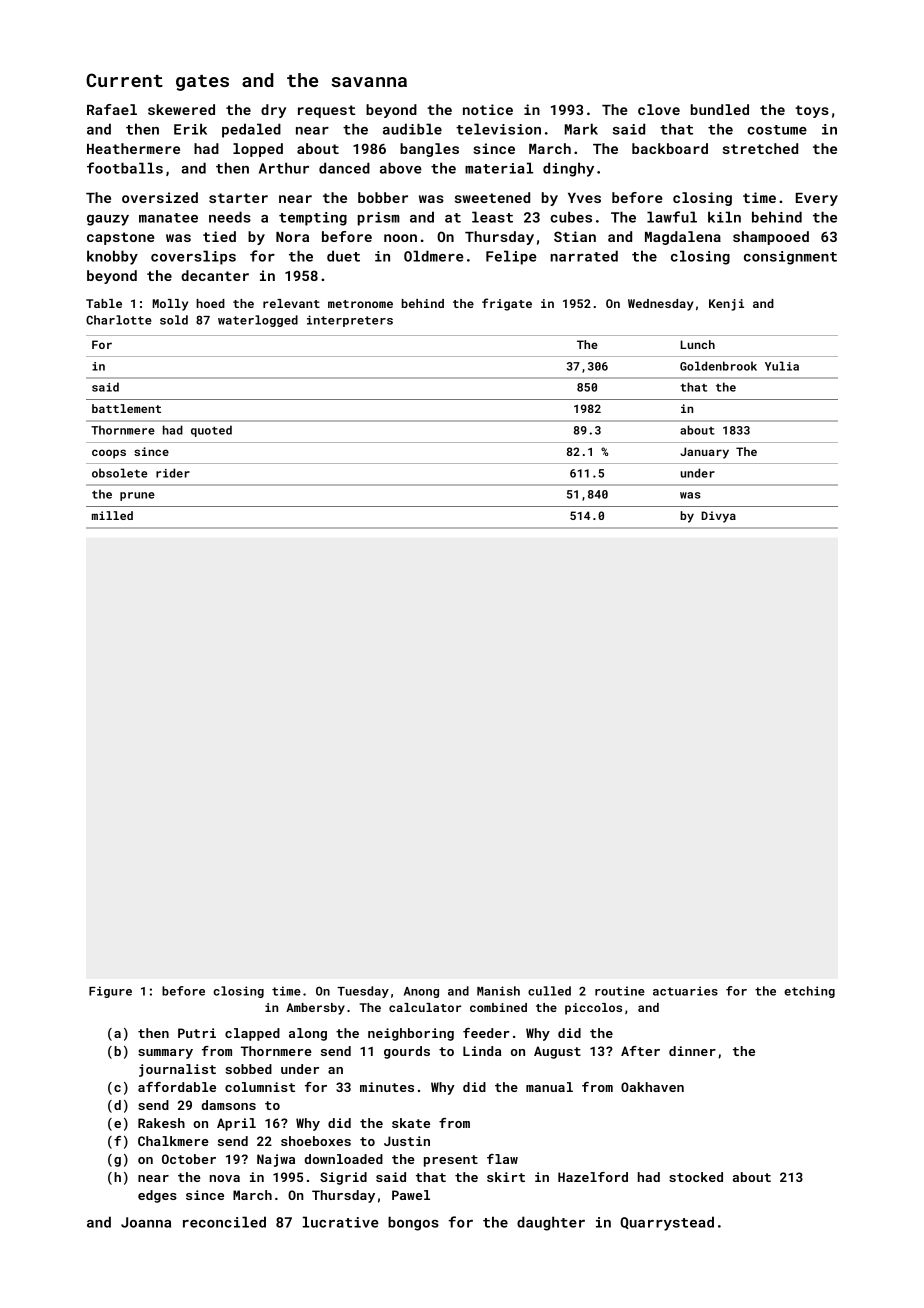 The image size is (924, 1308). Describe the element at coordinates (173, 473) in the screenshot. I see `rider` at that location.
